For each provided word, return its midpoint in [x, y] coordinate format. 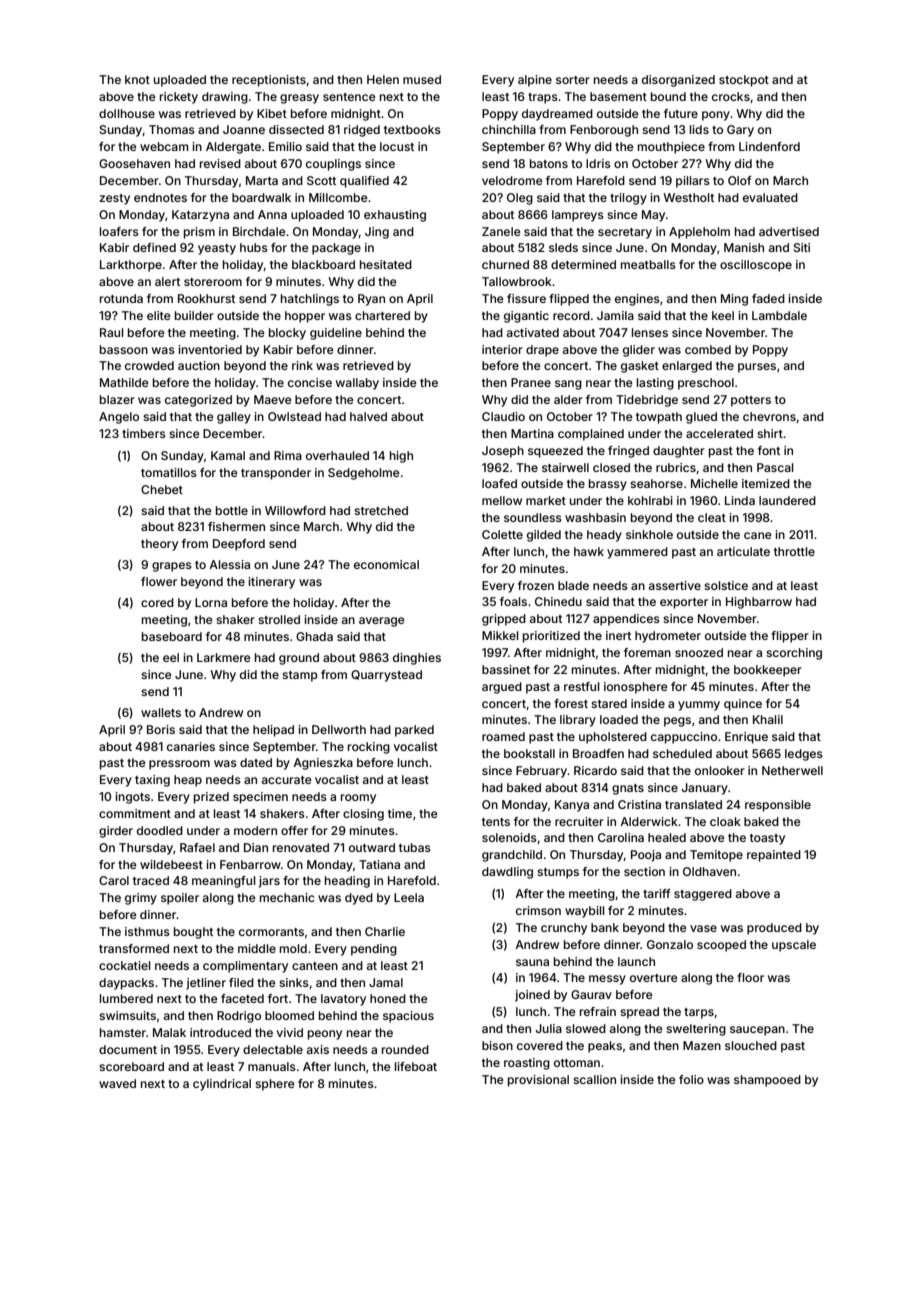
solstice [726, 585]
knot [137, 79]
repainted [774, 856]
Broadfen [598, 753]
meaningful [224, 882]
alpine [535, 81]
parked [414, 731]
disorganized [678, 81]
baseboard [172, 636]
